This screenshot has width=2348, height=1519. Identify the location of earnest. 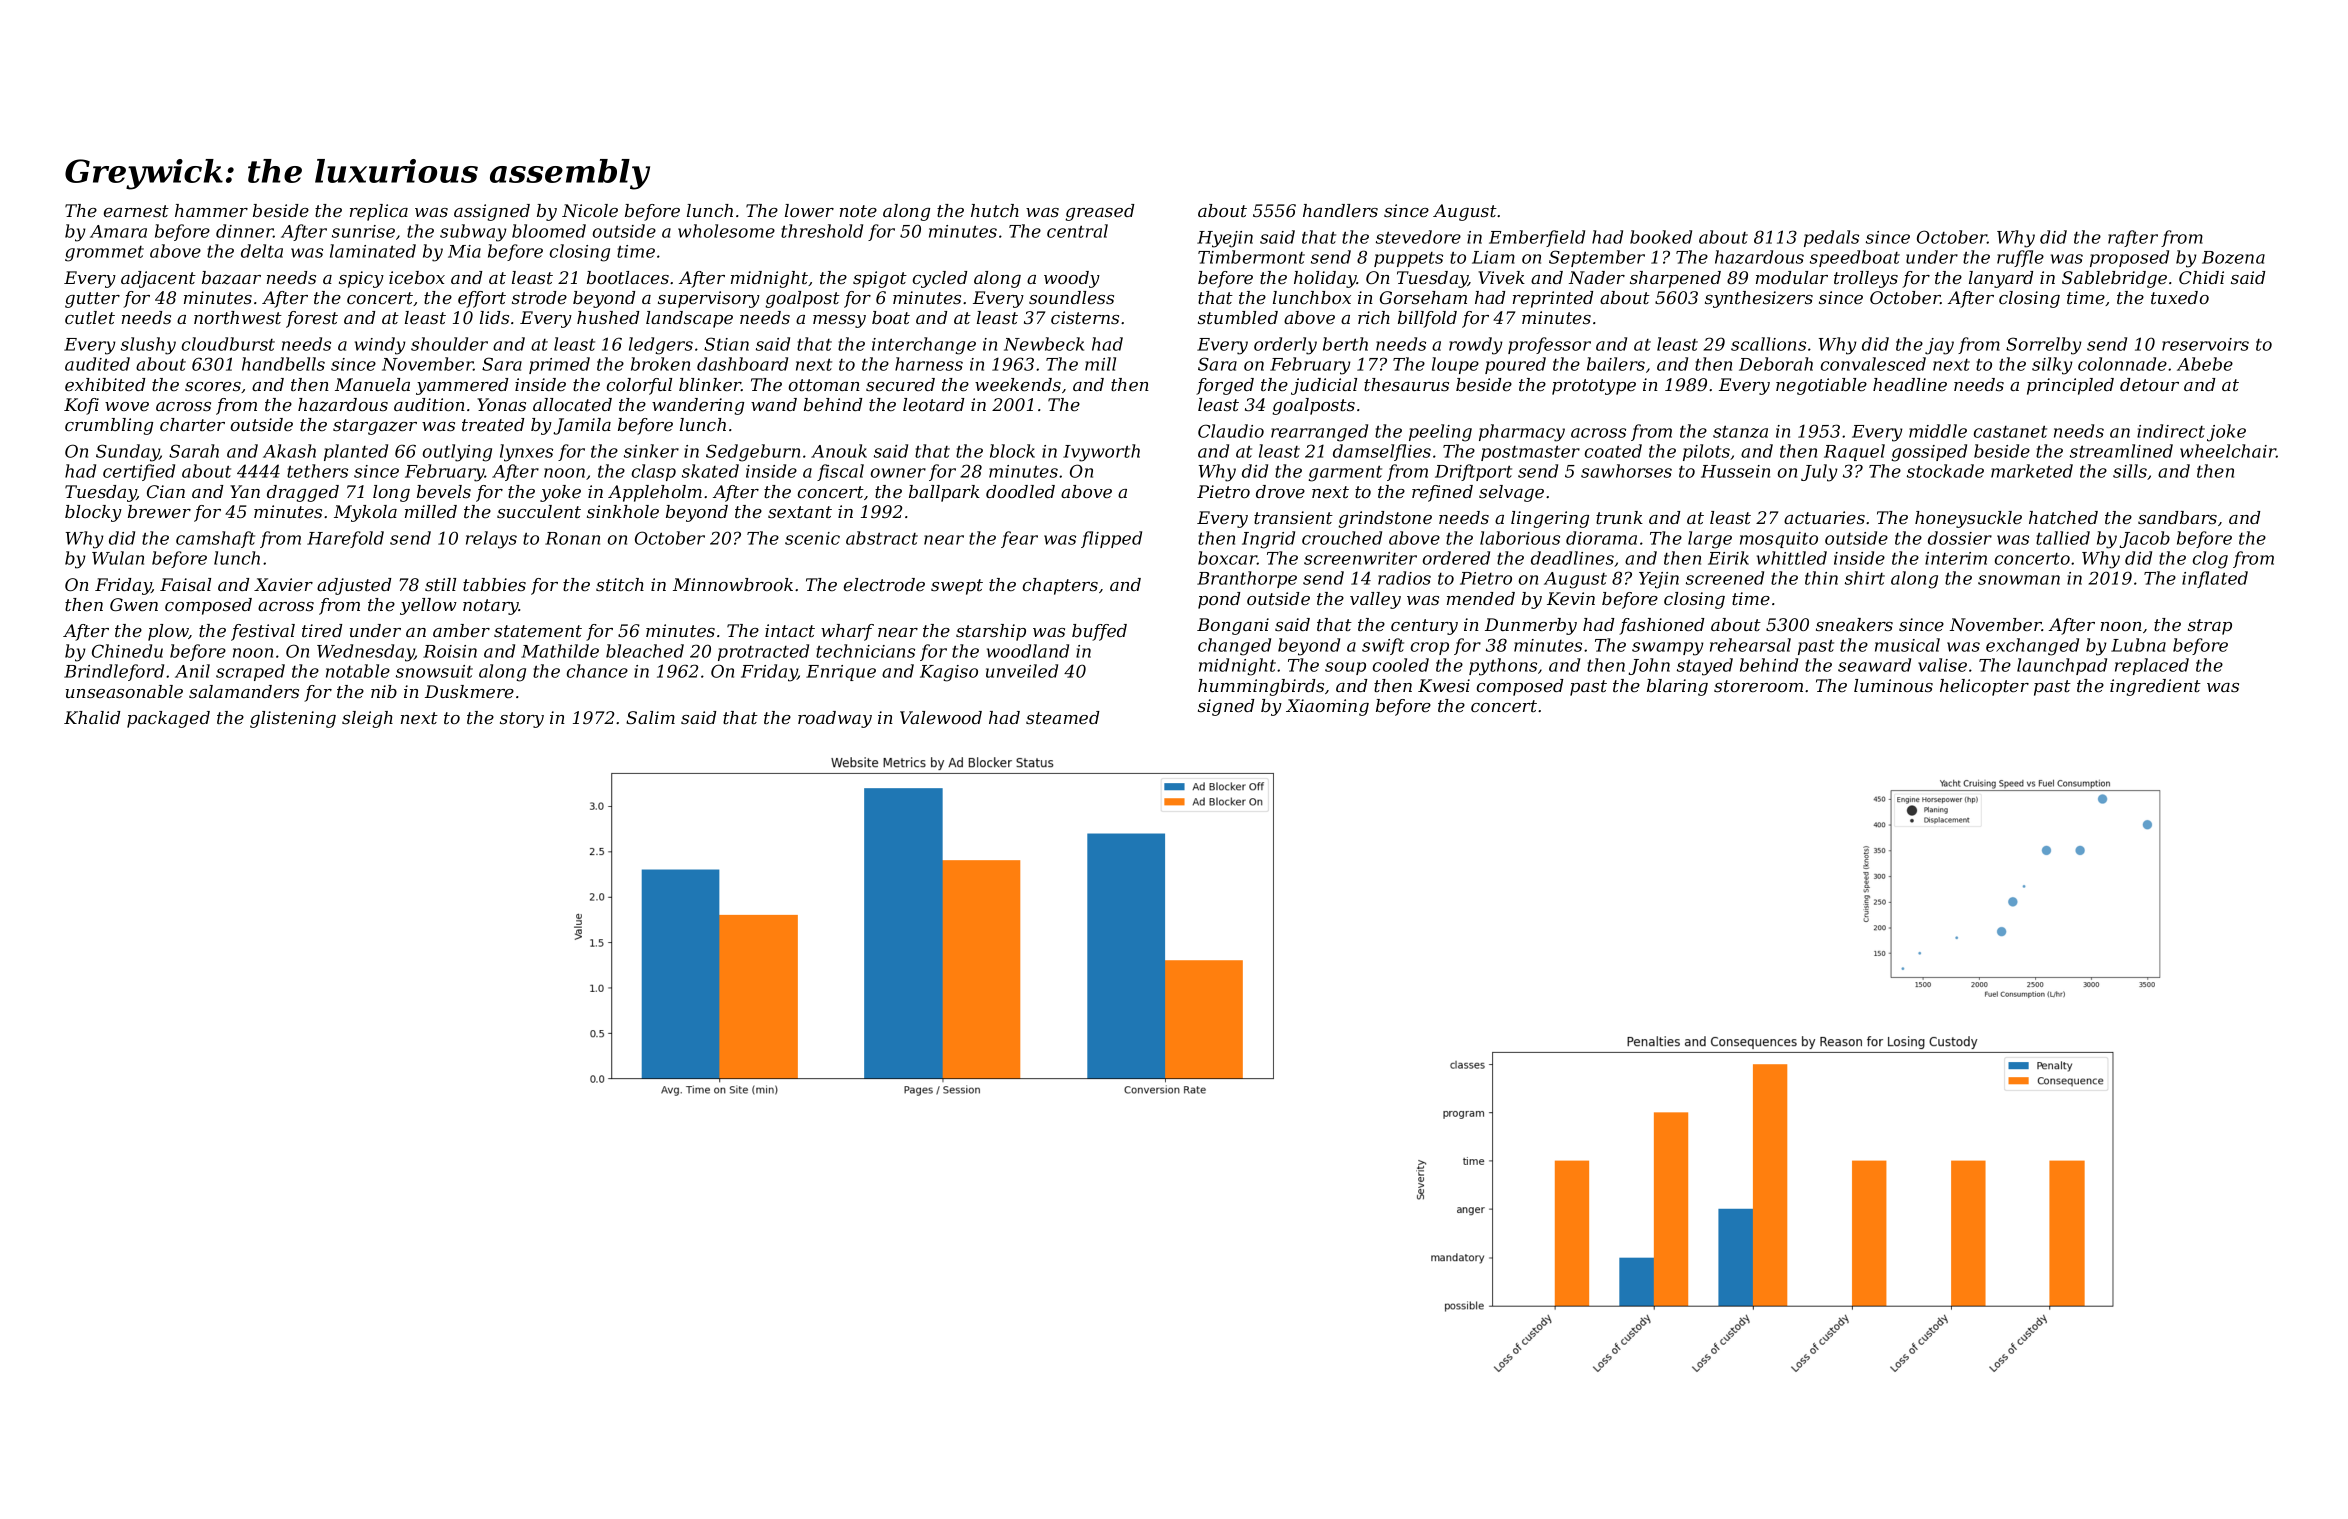
(136, 211).
